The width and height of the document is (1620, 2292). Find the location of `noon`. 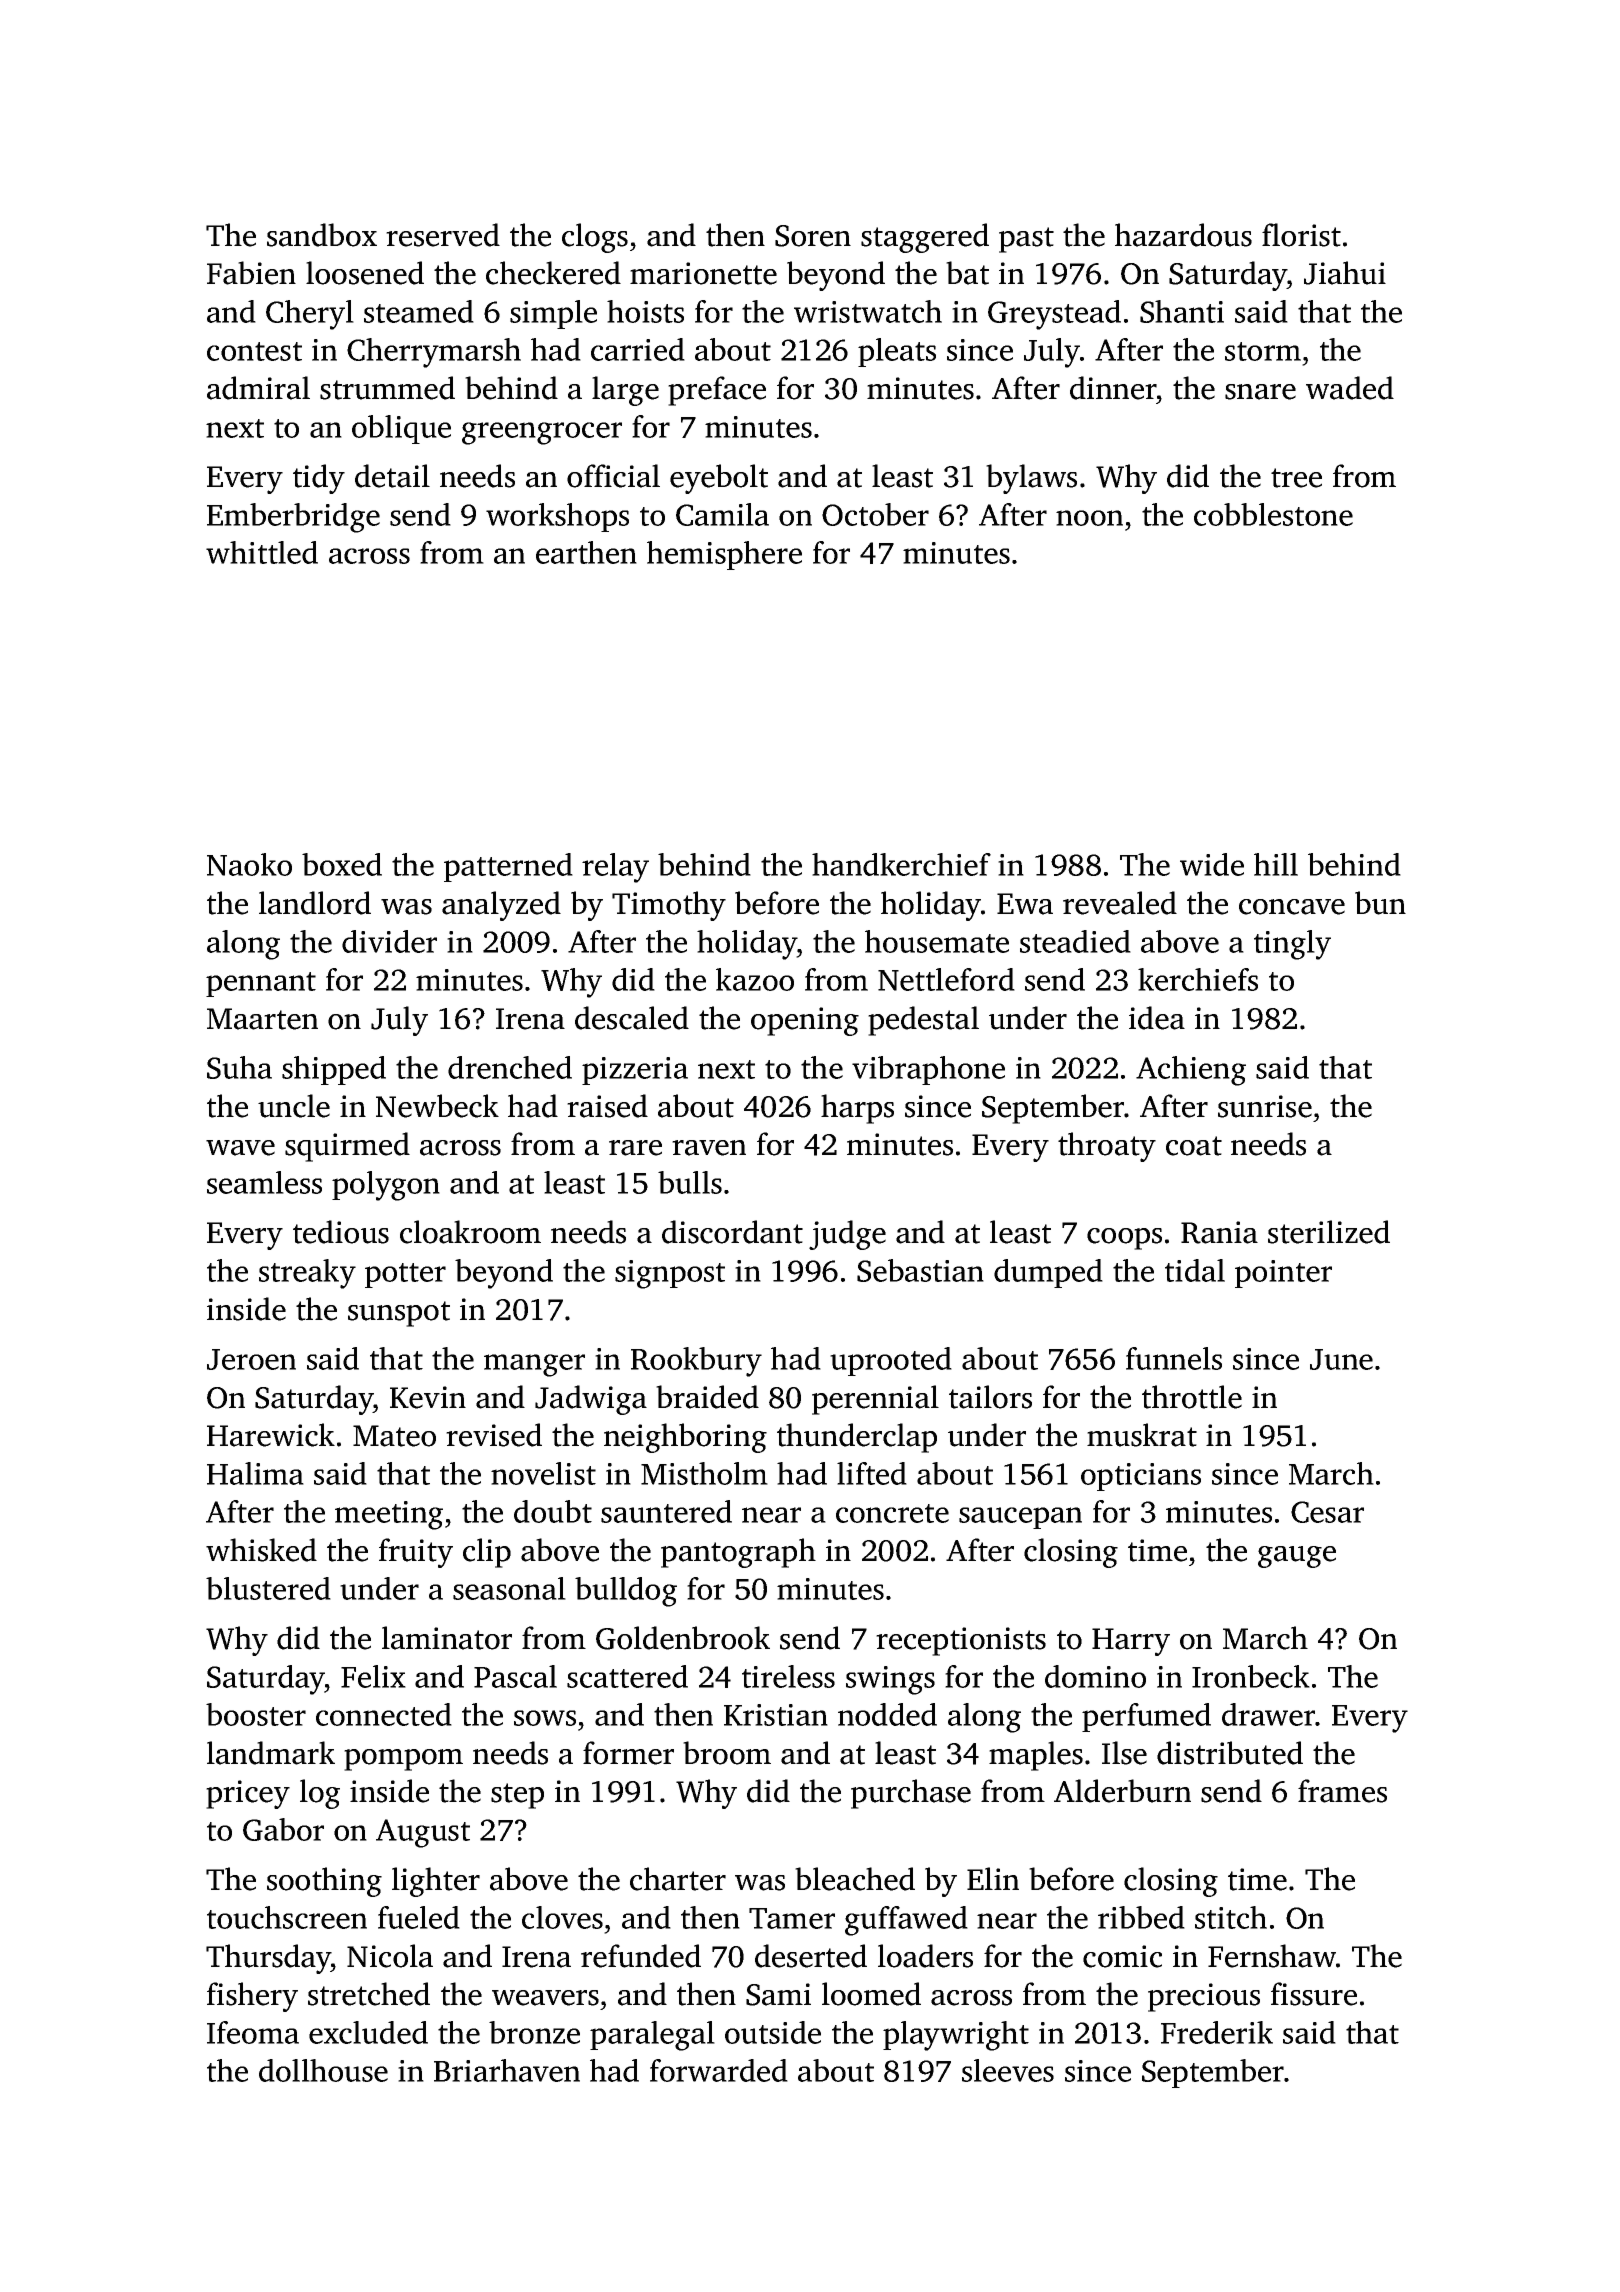

noon is located at coordinates (1089, 518).
